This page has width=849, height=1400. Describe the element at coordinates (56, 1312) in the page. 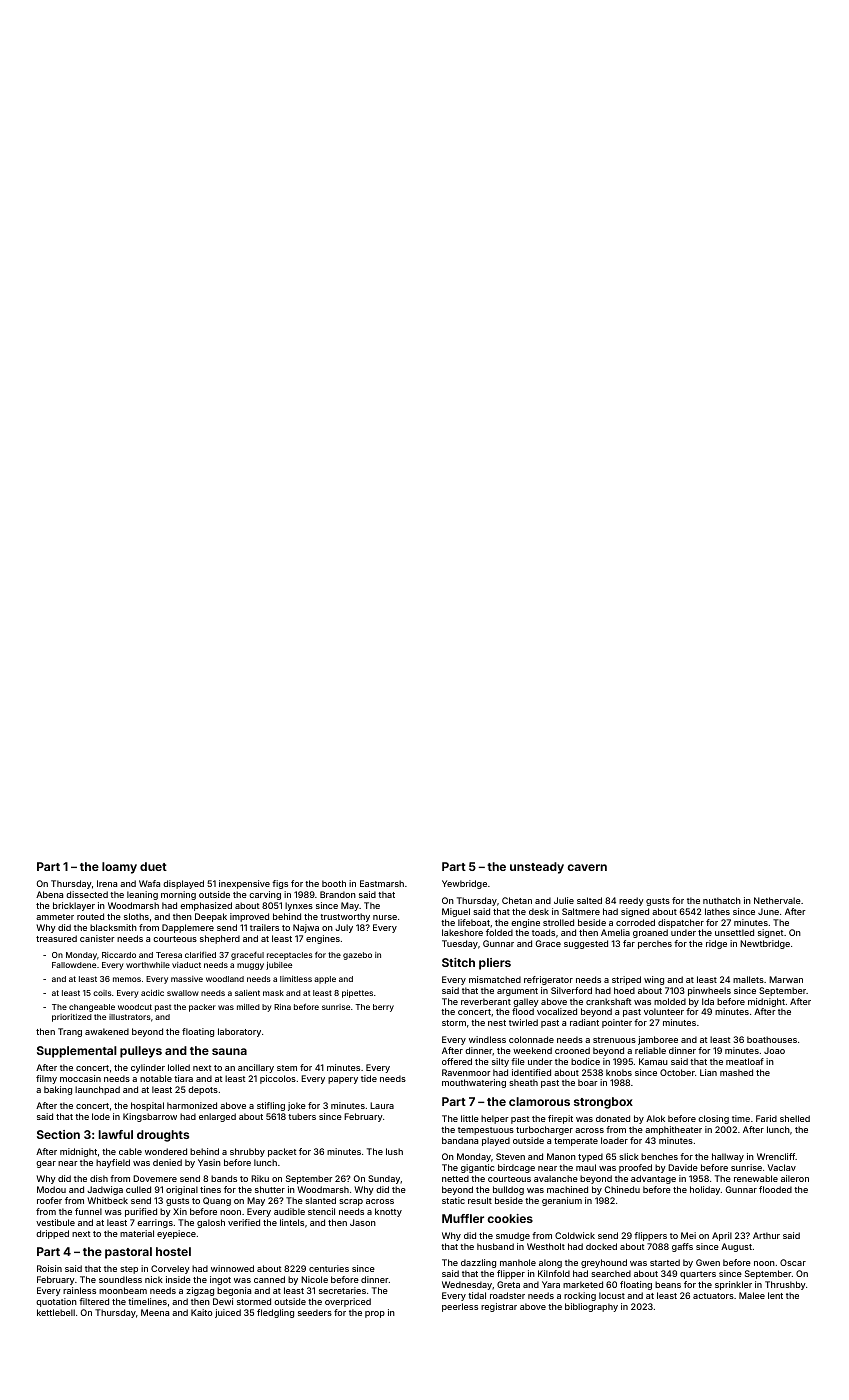

I see `kettlebell` at that location.
